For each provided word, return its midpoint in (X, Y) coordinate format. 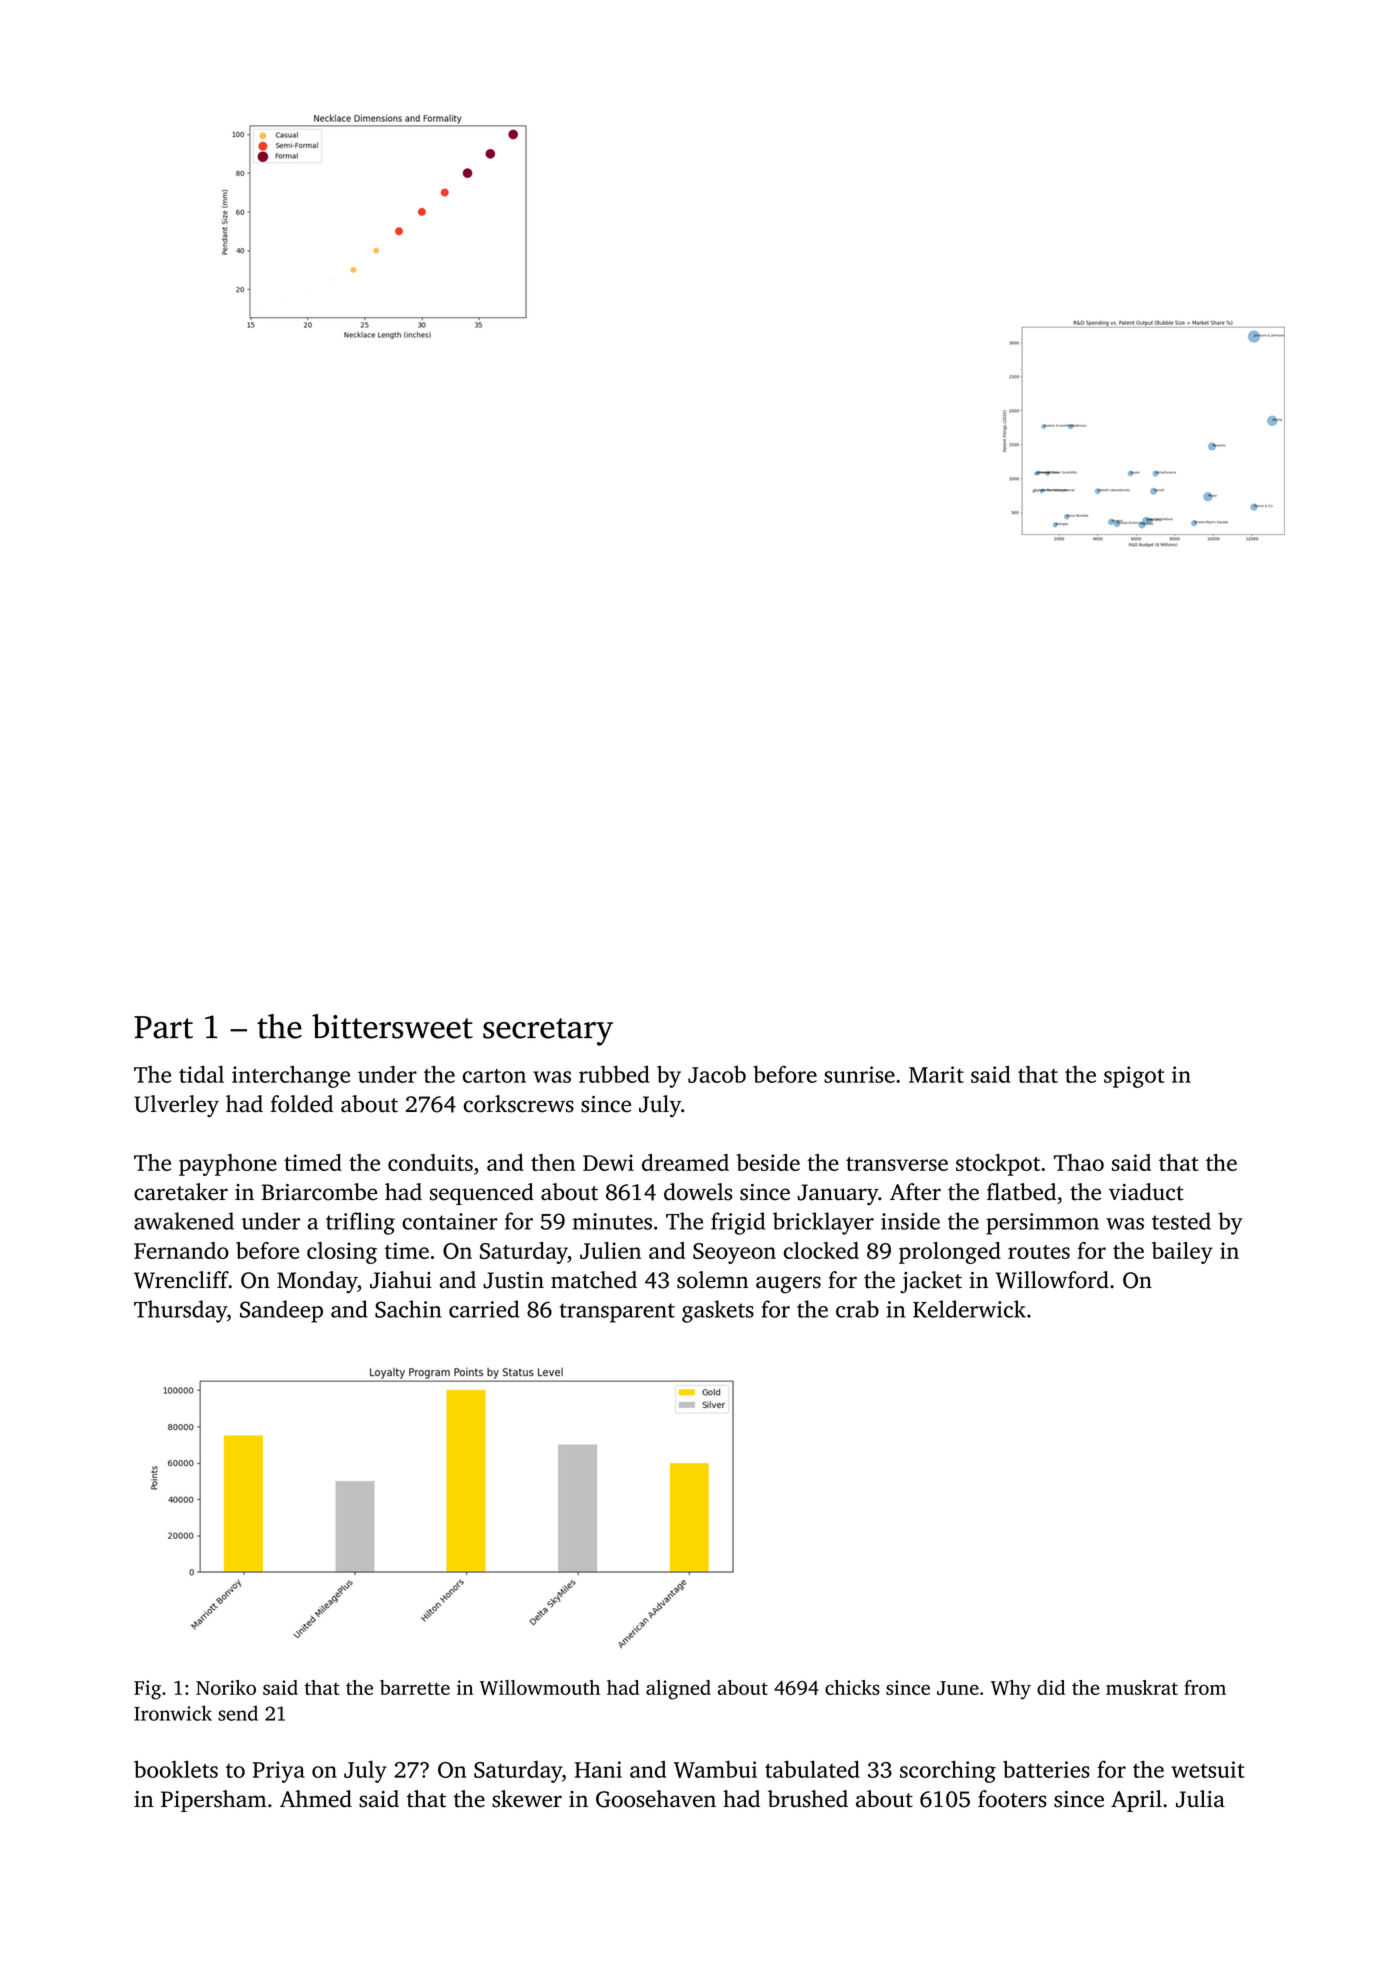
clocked (821, 1250)
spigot (1134, 1077)
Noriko (226, 1687)
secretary (548, 1032)
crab (857, 1309)
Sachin (408, 1309)
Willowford (1052, 1280)
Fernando (181, 1250)
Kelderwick (969, 1309)
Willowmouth (540, 1687)
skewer (527, 1799)
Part (163, 1027)
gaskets (718, 1311)
